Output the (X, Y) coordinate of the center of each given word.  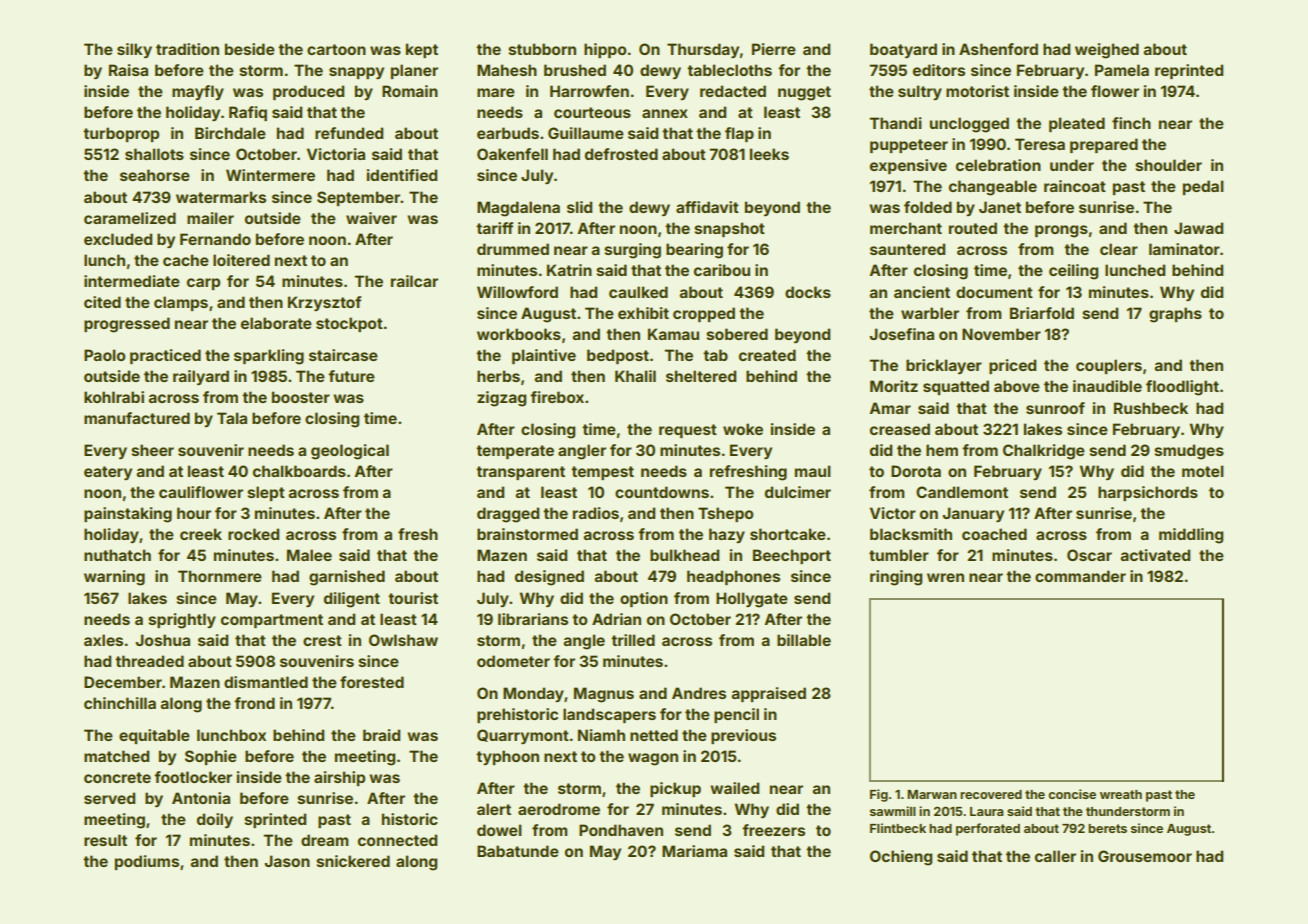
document (994, 292)
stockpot (349, 324)
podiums (147, 862)
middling (1191, 536)
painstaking (128, 515)
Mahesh (507, 70)
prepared (1104, 145)
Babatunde (518, 851)
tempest (602, 473)
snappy (356, 73)
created (767, 355)
